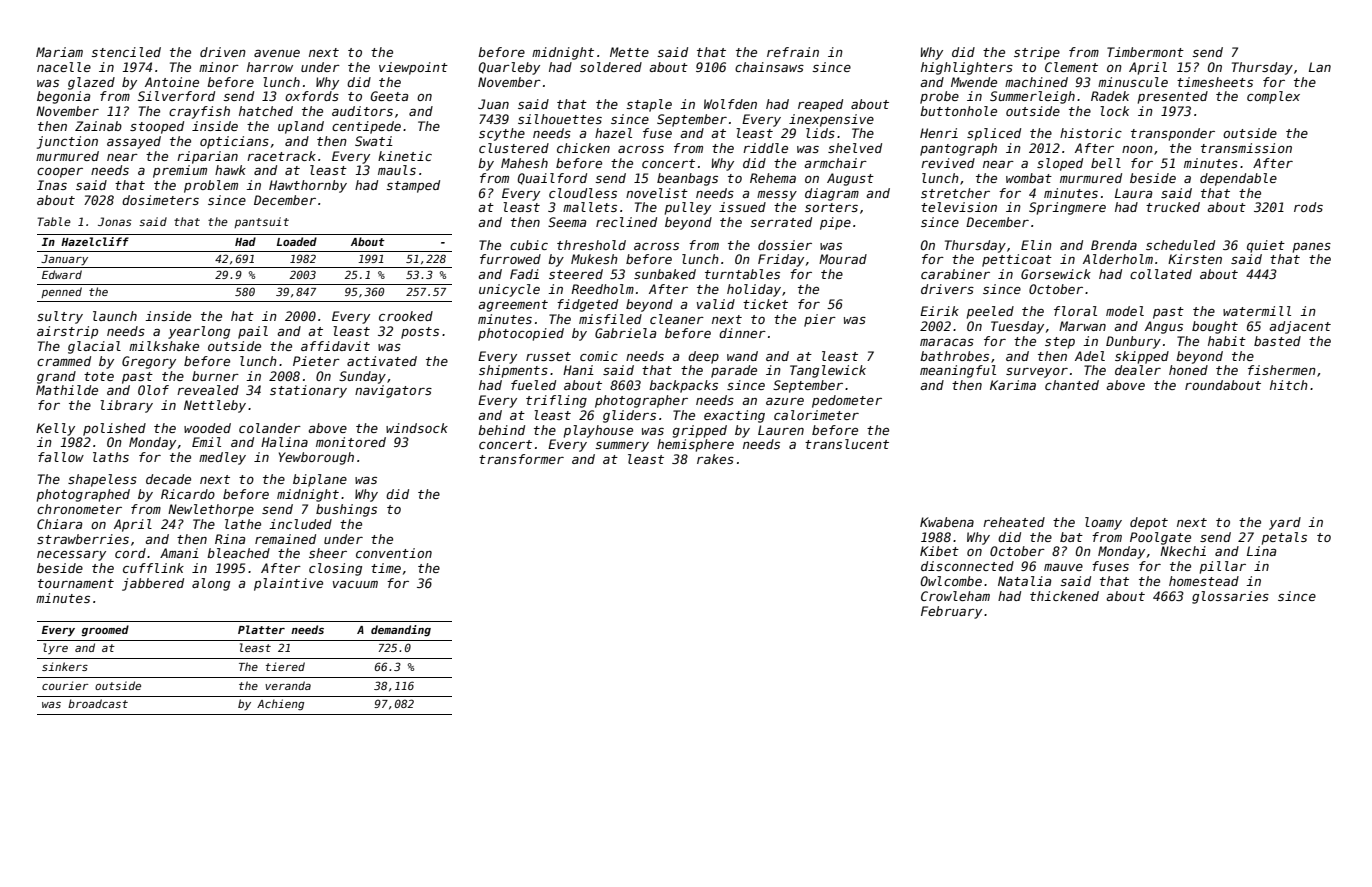 The width and height of the image is (1372, 887). I want to click on behind, so click(501, 430).
